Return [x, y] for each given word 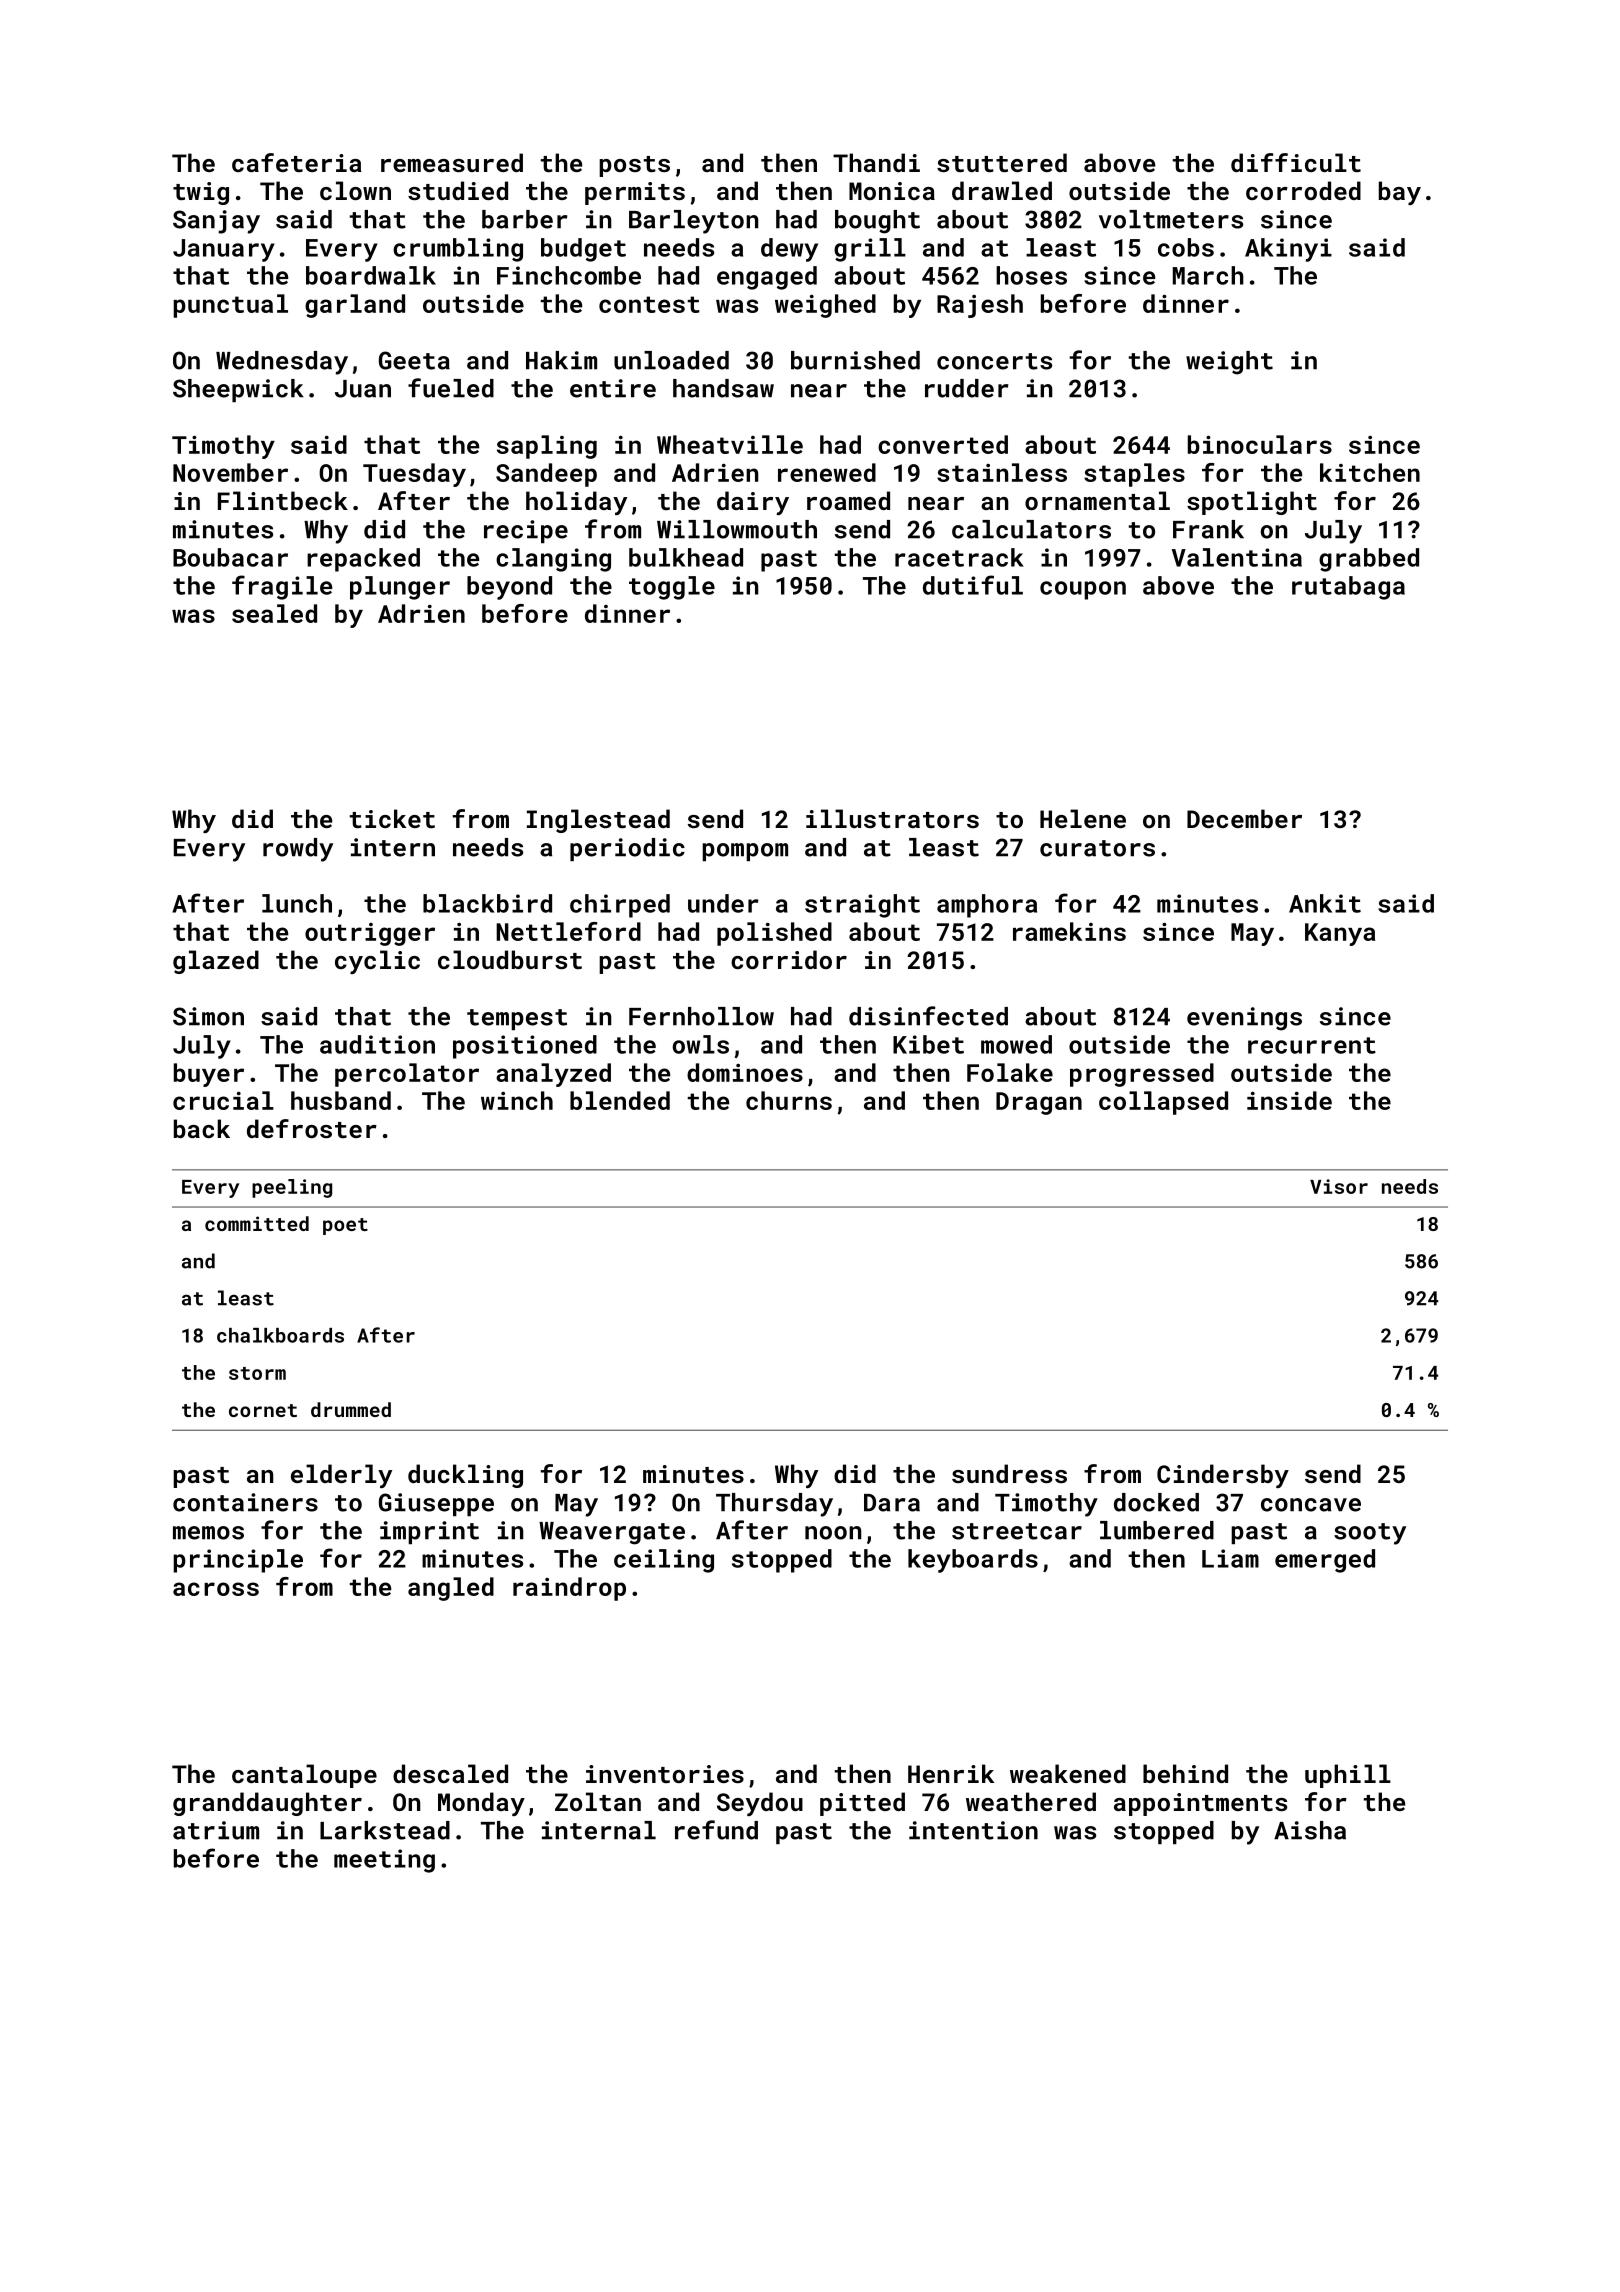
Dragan [1039, 1103]
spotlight [1252, 503]
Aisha [1310, 1830]
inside [1289, 1100]
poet [345, 1226]
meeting [384, 1861]
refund [716, 1830]
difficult [1296, 162]
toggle [672, 588]
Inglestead [598, 821]
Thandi [876, 162]
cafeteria [297, 162]
